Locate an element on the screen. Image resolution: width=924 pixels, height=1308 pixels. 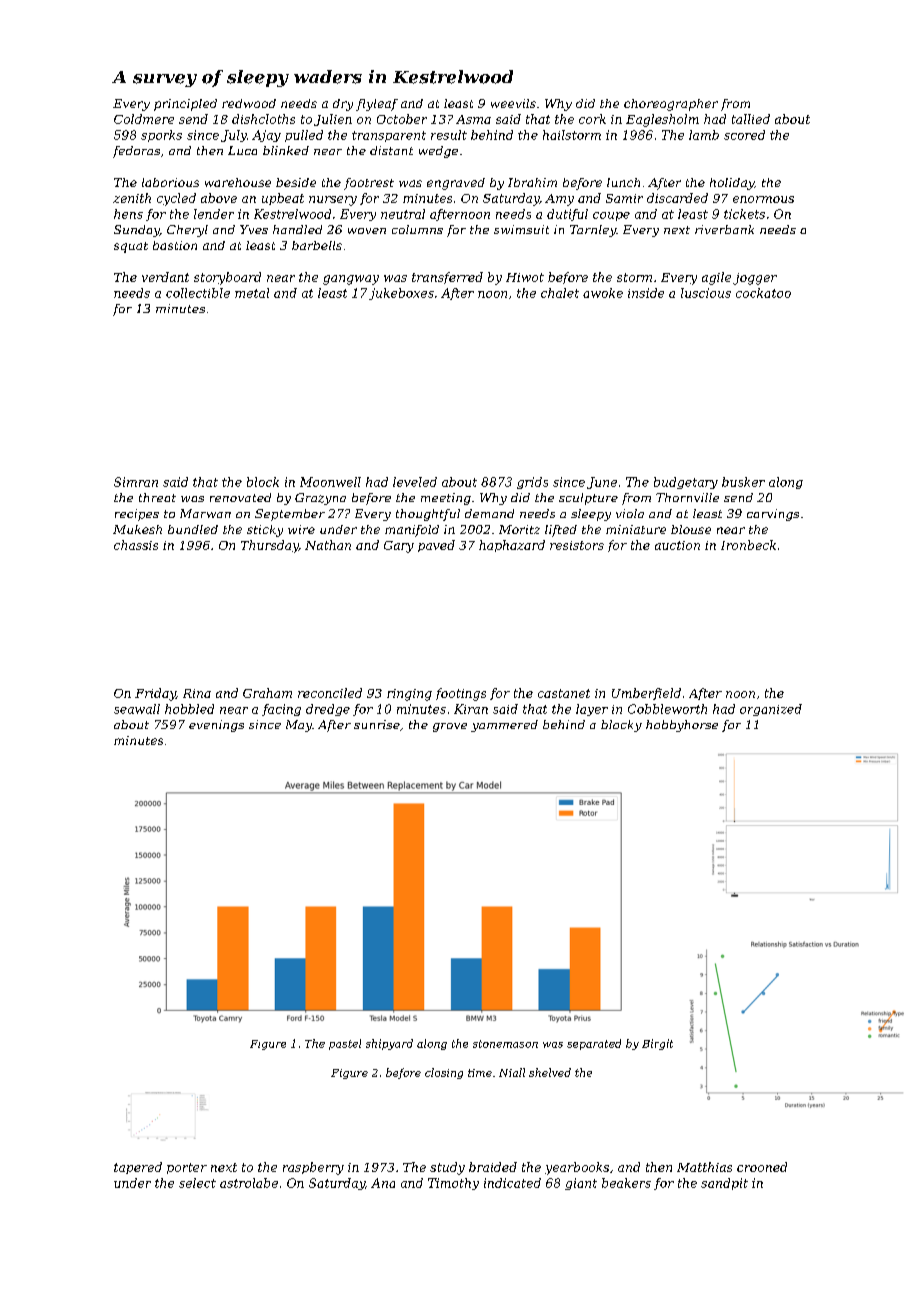
Matthias is located at coordinates (704, 1167).
